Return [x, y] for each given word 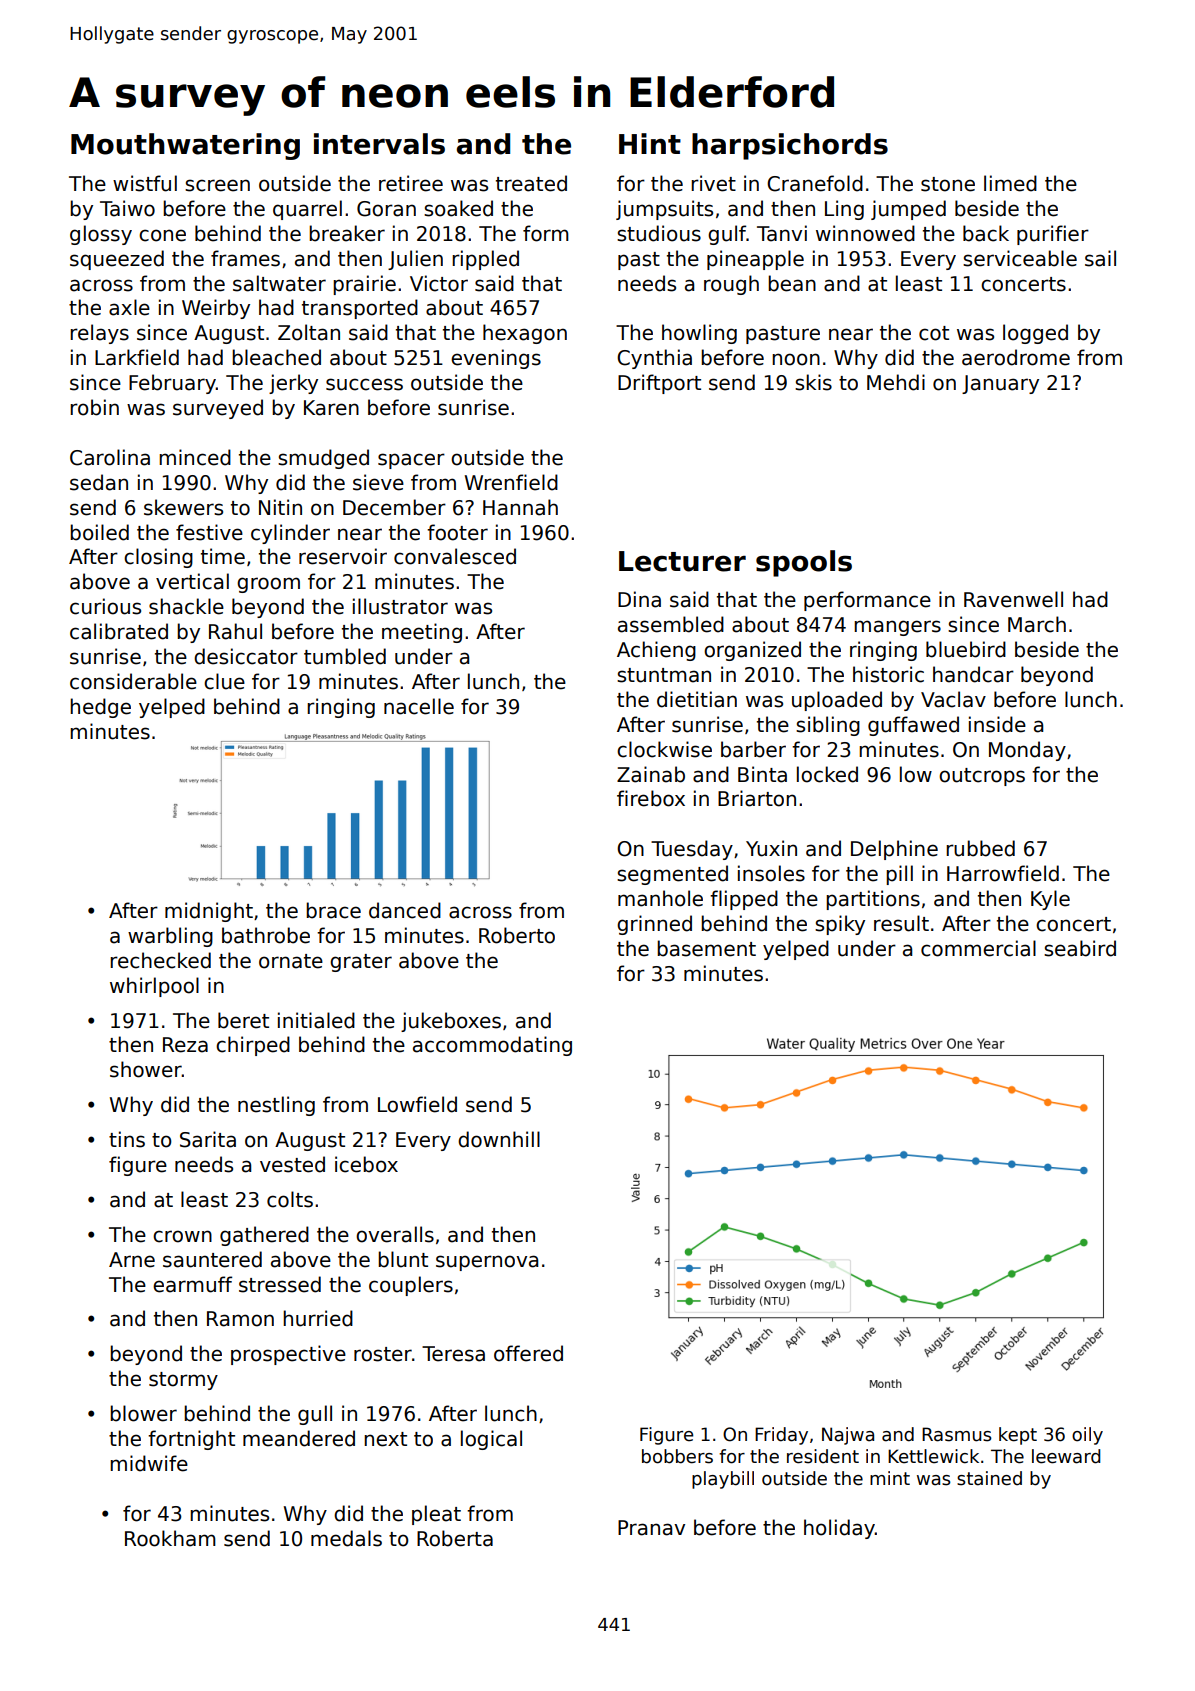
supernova [487, 1263]
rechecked [160, 960]
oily [1087, 1436]
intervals [379, 144]
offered [528, 1353]
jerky [293, 384]
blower [143, 1413]
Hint [650, 143]
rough [731, 285]
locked [827, 774]
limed [1010, 183]
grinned [654, 925]
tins [127, 1139]
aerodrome [1016, 357]
